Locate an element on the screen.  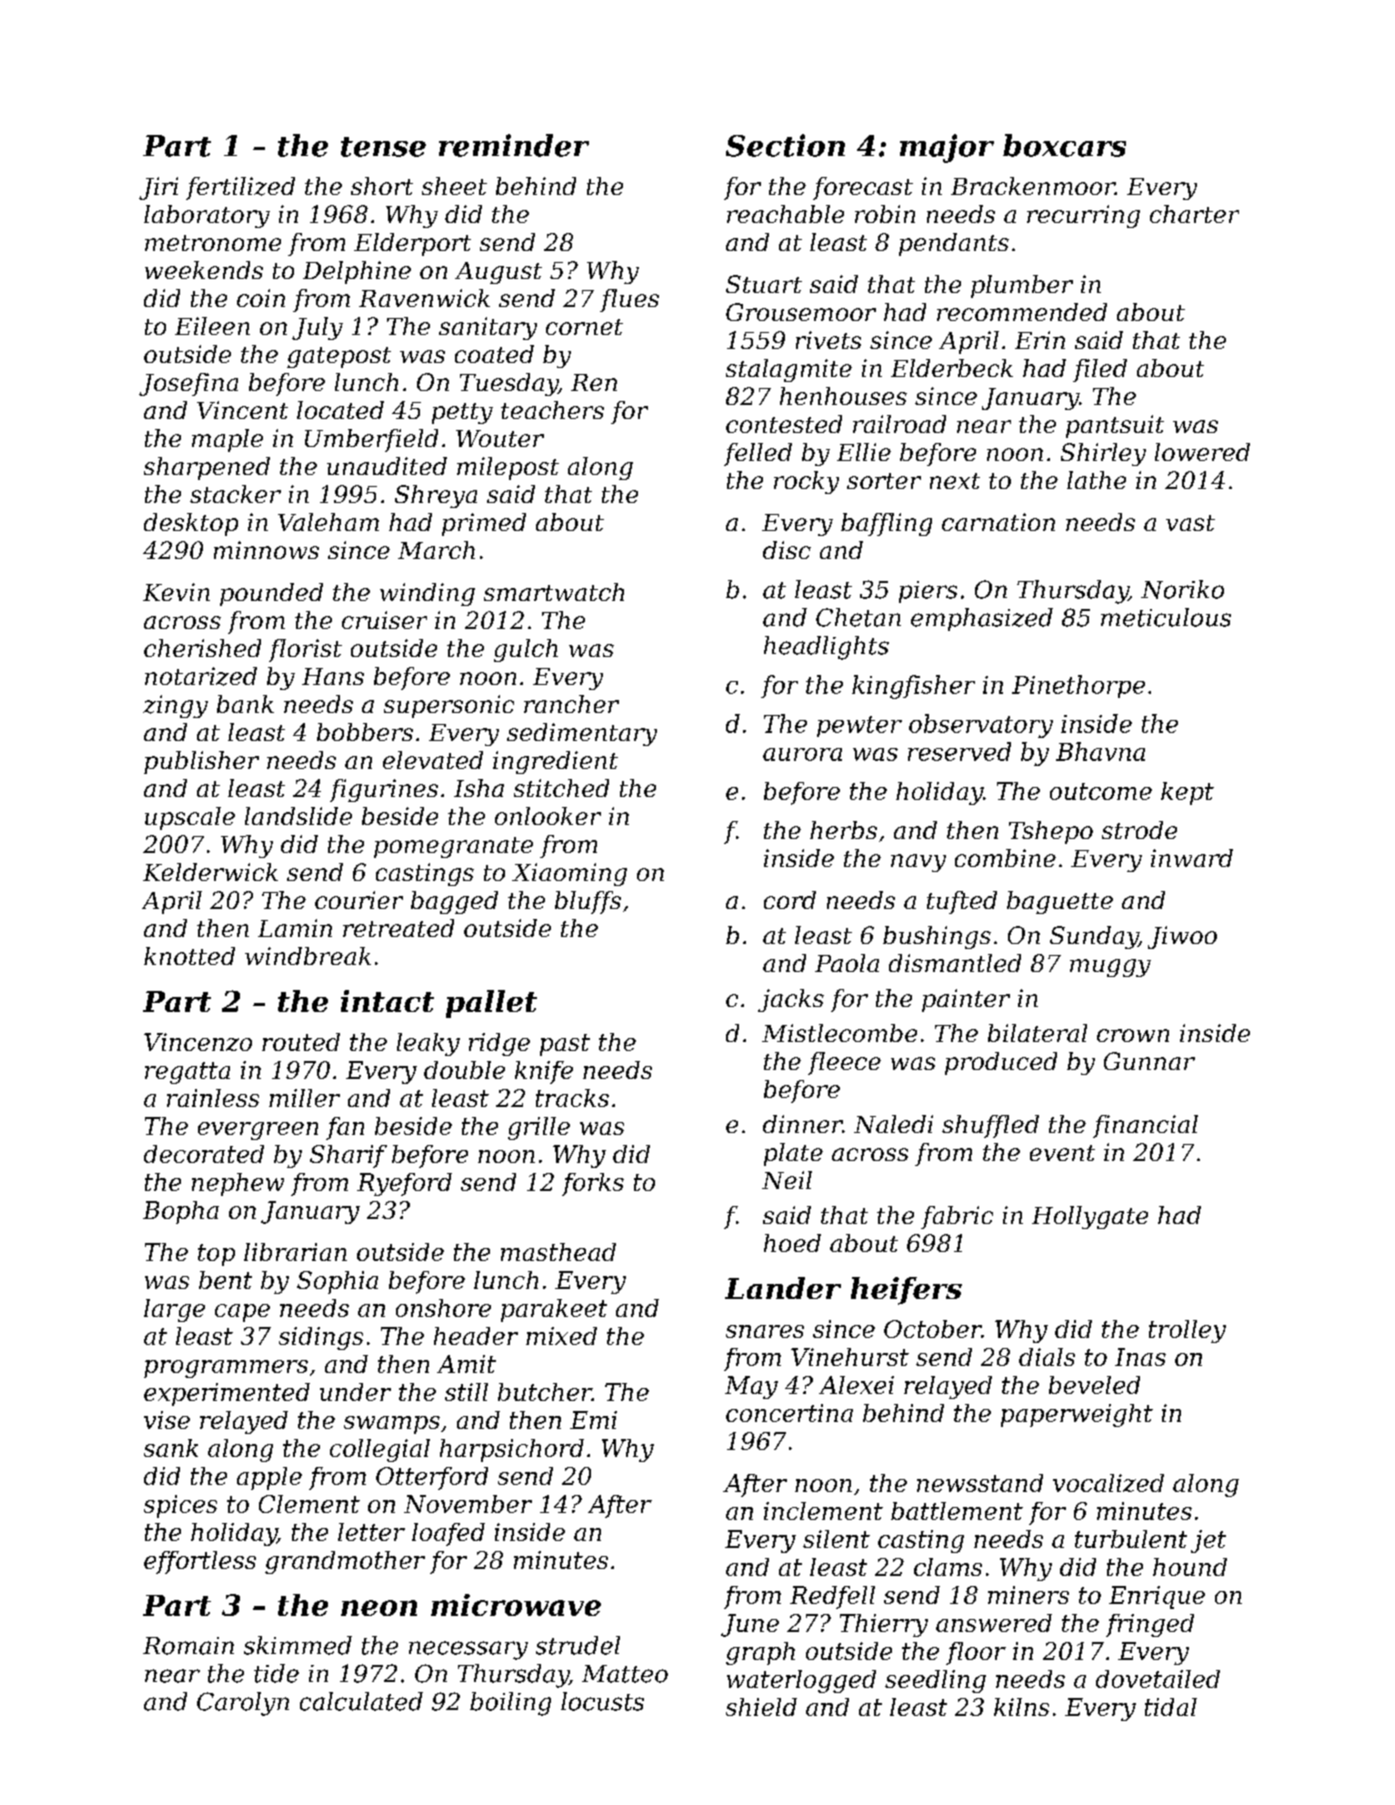
locusts is located at coordinates (602, 1701).
